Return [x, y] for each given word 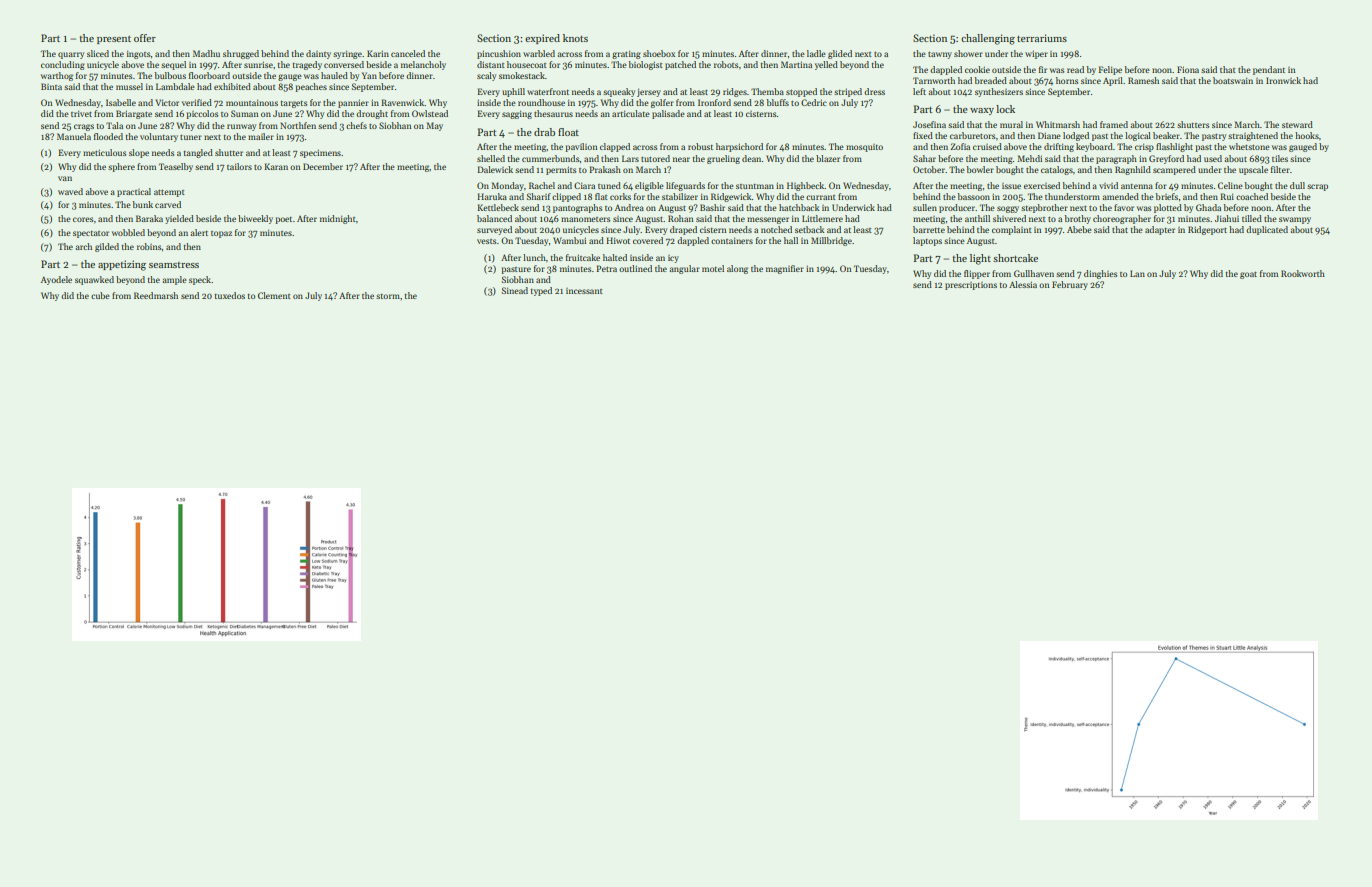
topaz [221, 234]
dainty [318, 54]
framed [1114, 124]
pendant [1269, 70]
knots [575, 38]
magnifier [785, 269]
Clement [274, 295]
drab [544, 132]
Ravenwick [402, 102]
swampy [1295, 220]
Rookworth [1303, 273]
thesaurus [553, 113]
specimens [320, 153]
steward [1297, 124]
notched [776, 229]
